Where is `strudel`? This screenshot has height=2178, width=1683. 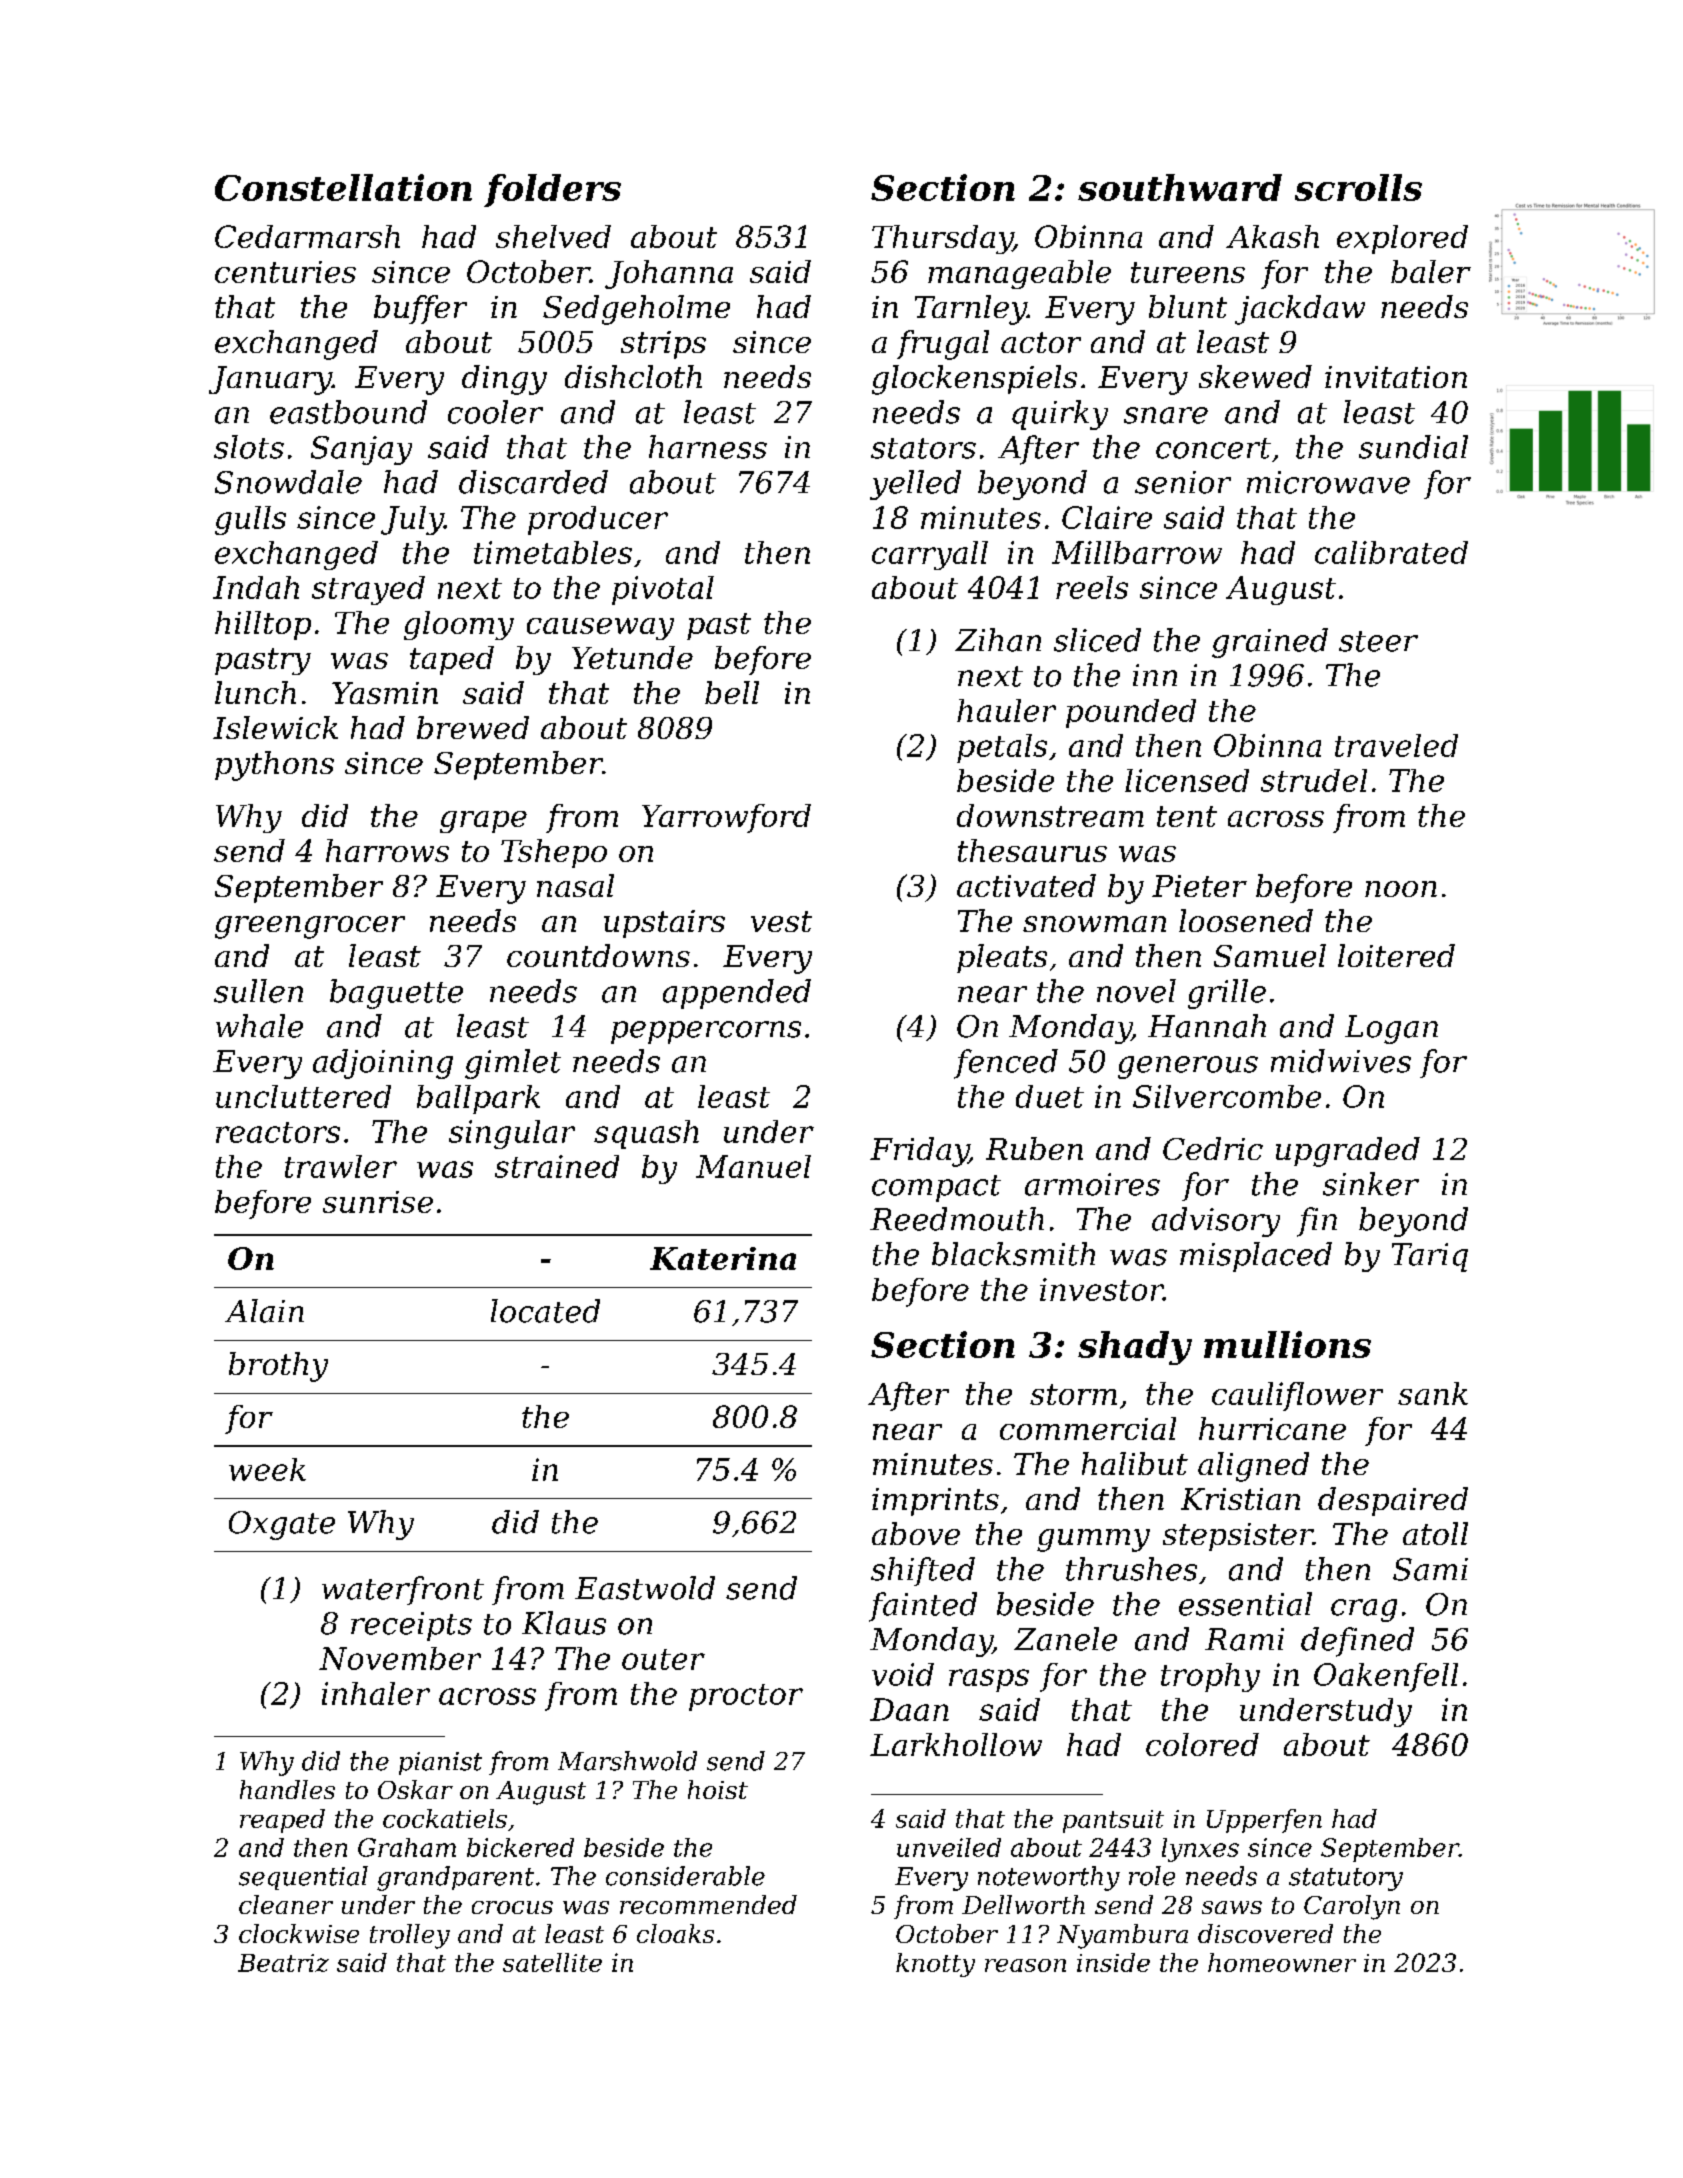
strudel is located at coordinates (1314, 780).
